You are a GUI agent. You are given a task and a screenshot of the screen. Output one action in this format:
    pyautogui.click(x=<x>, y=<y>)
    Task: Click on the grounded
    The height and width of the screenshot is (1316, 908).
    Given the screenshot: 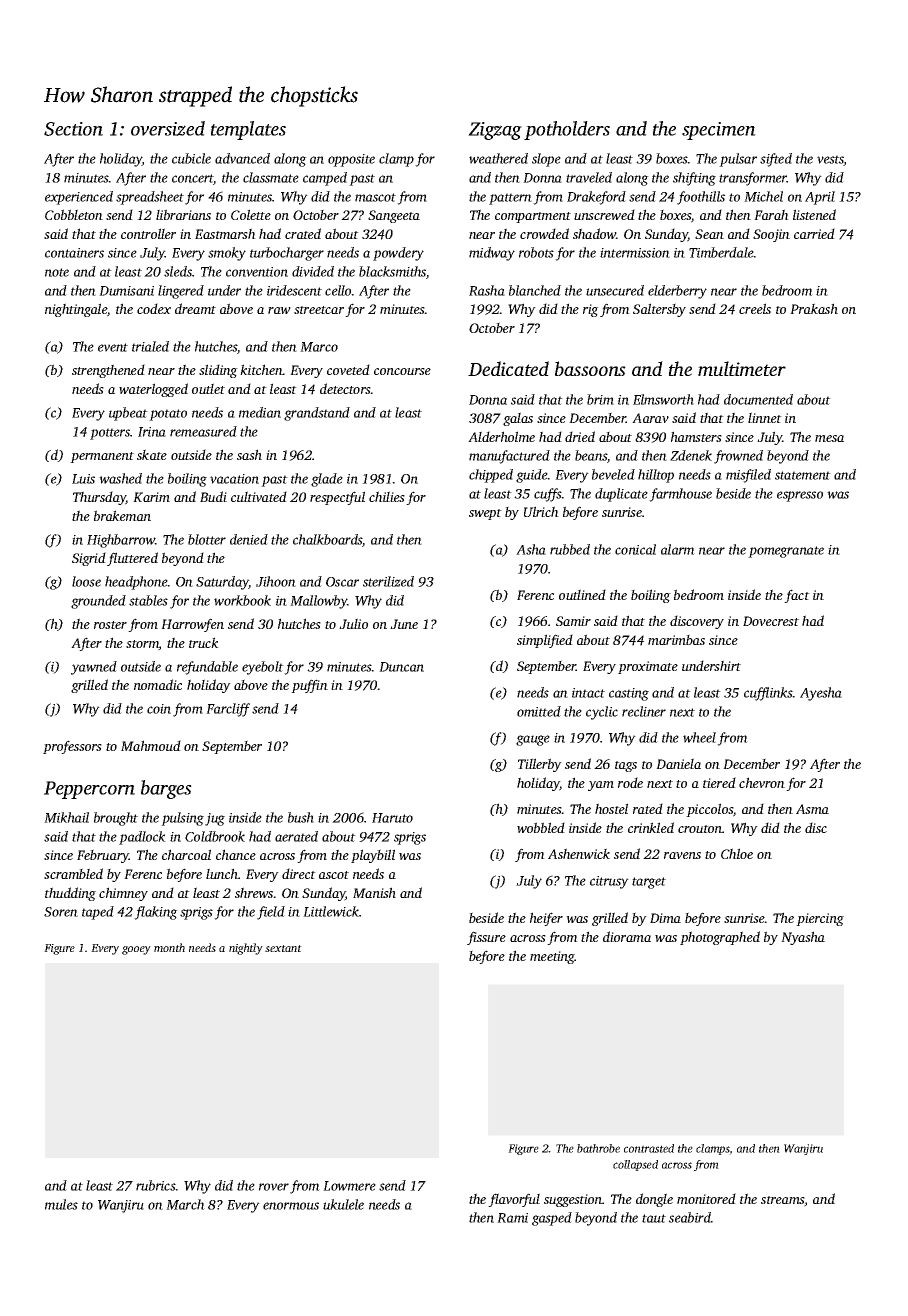 What is the action you would take?
    pyautogui.click(x=98, y=602)
